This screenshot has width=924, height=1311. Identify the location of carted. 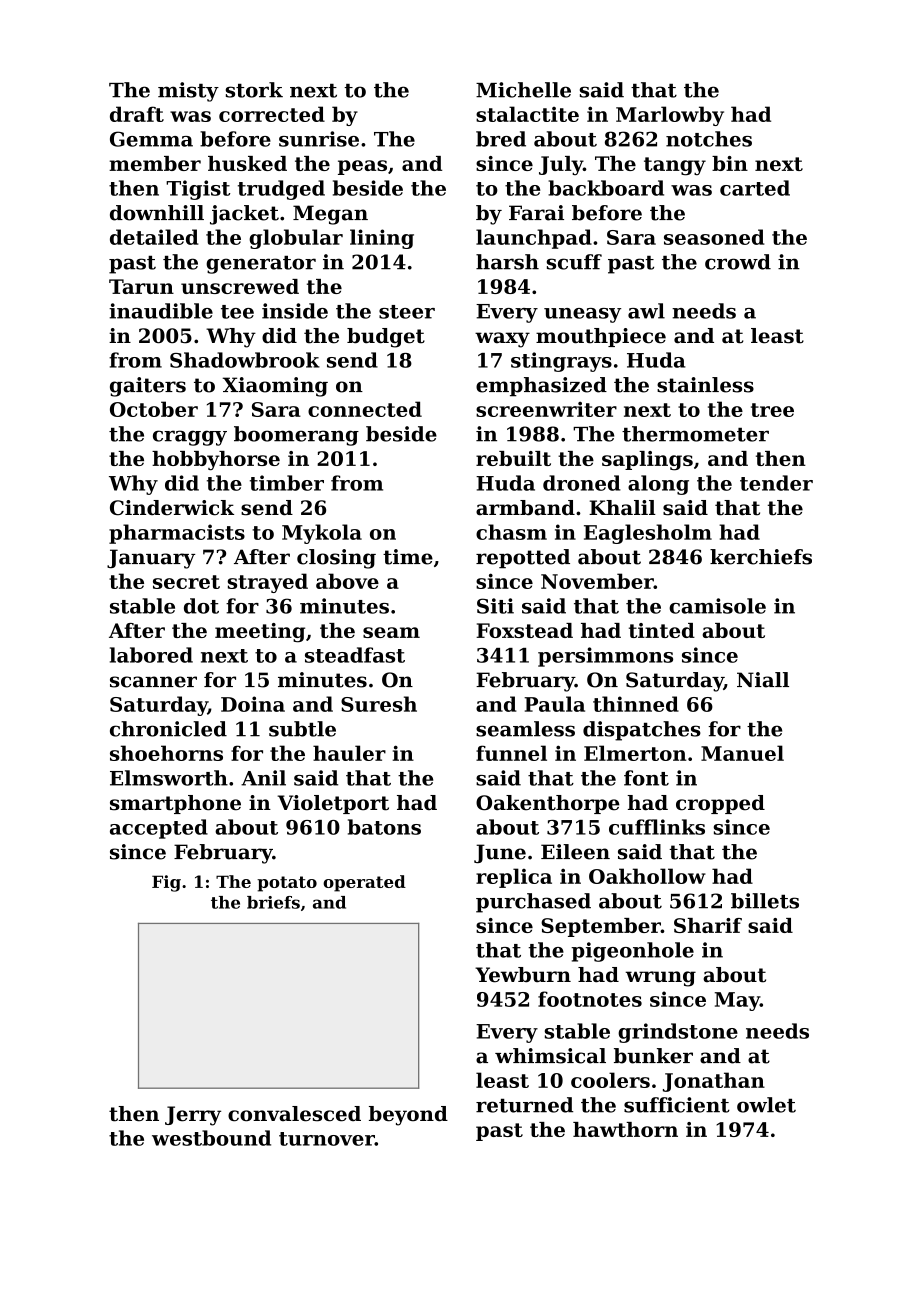
(755, 188).
